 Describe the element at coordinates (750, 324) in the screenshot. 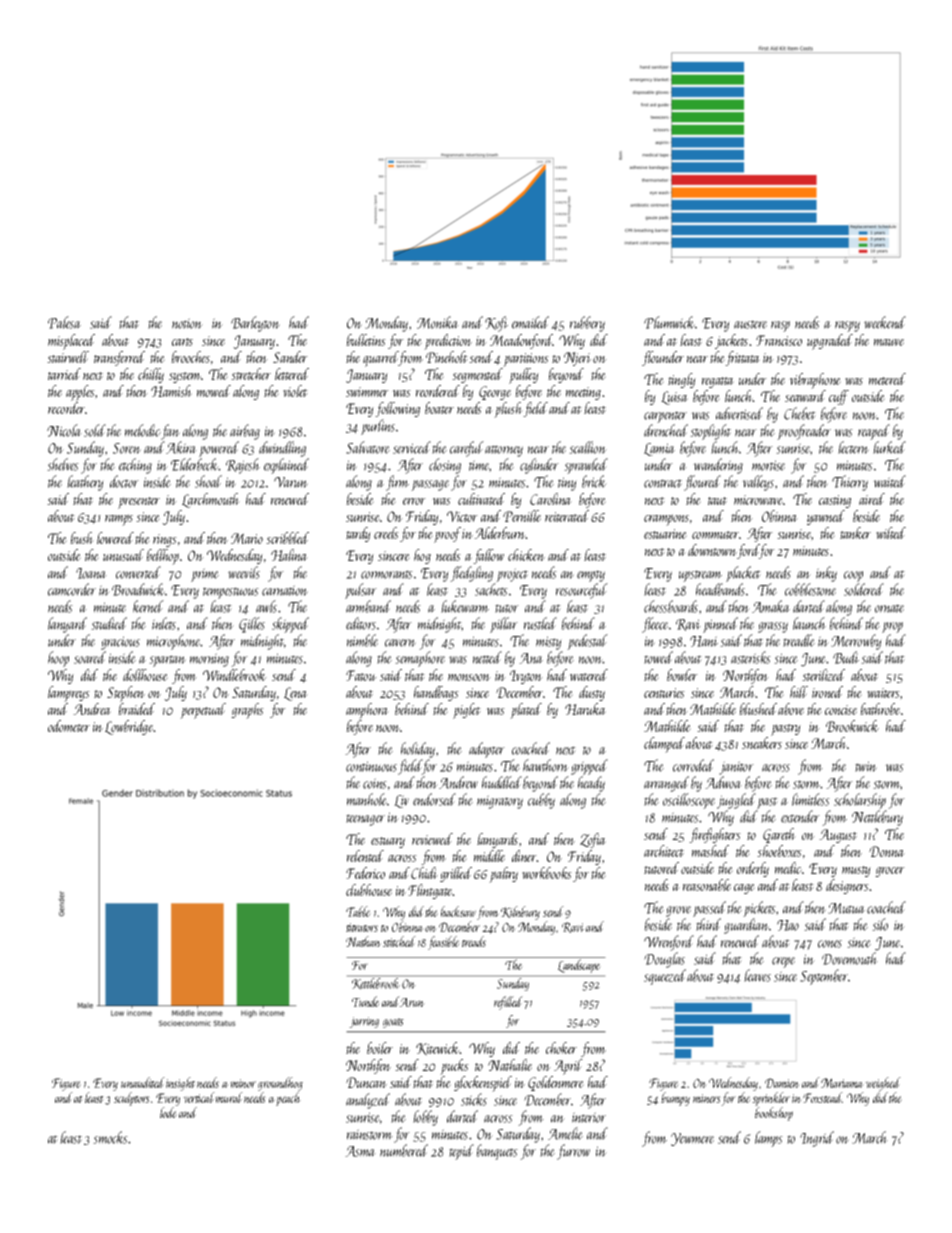

I see `austere` at that location.
